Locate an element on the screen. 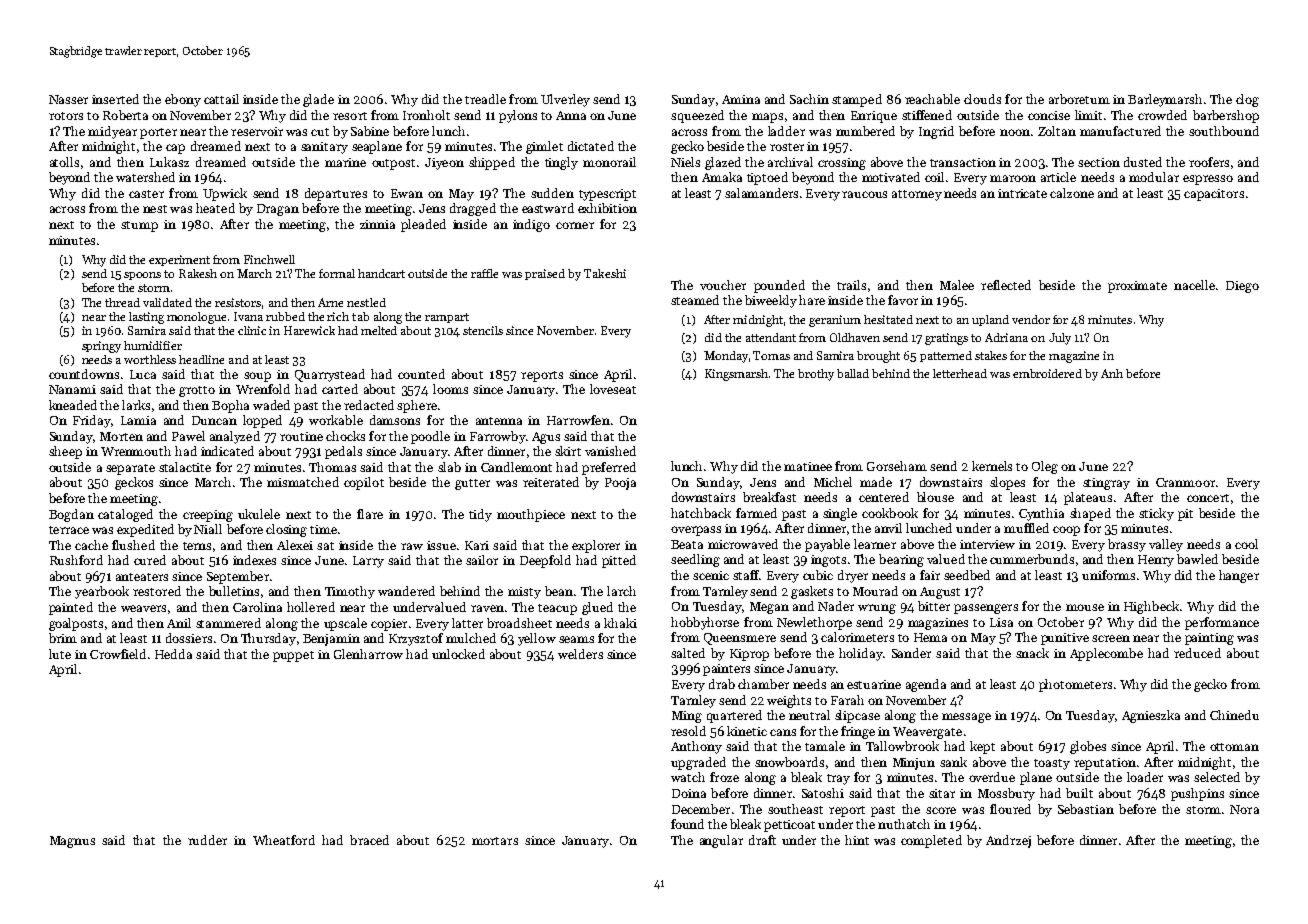 The image size is (1308, 924). capacitors is located at coordinates (1214, 195).
